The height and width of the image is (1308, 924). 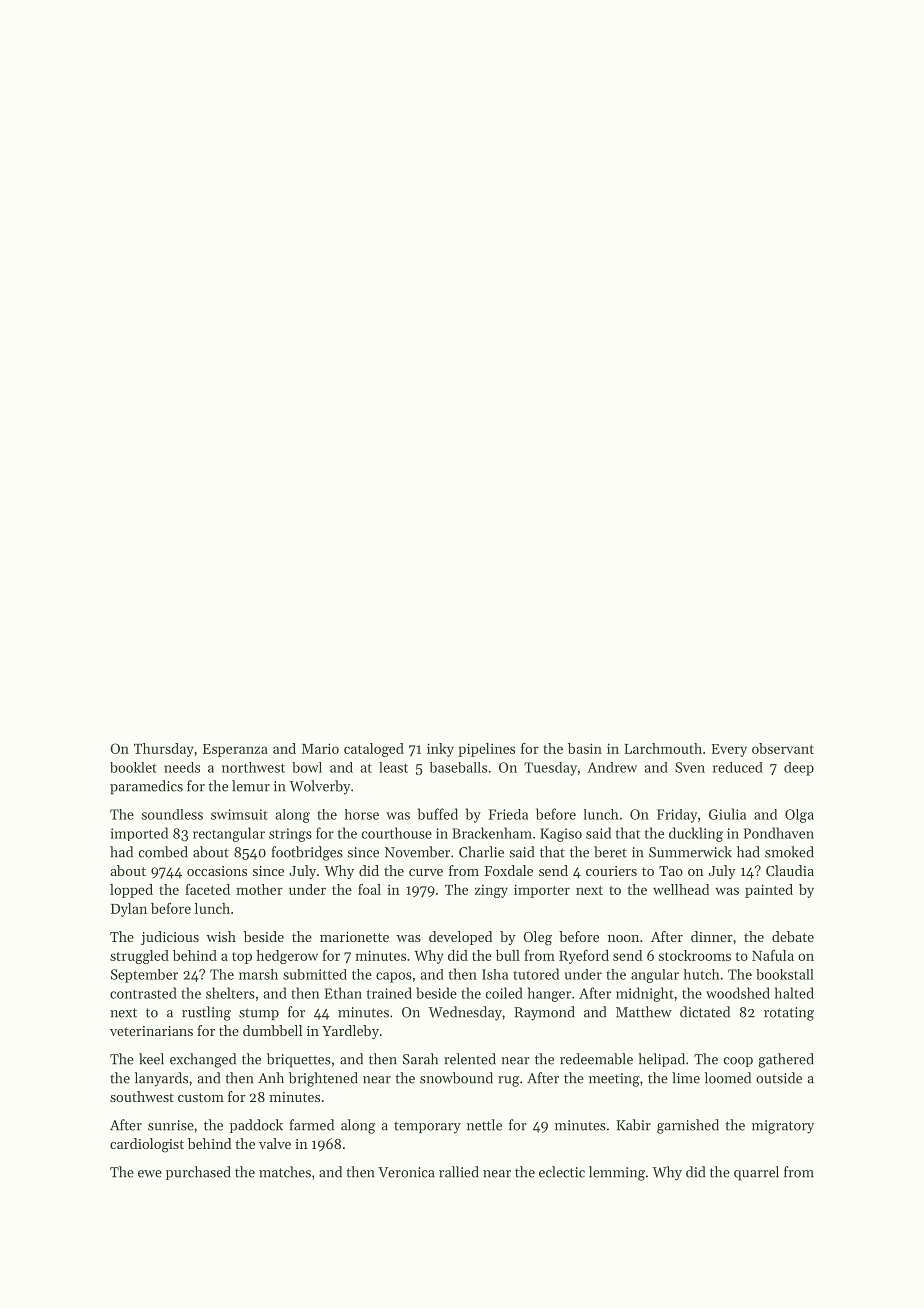 I want to click on lopped, so click(x=131, y=891).
